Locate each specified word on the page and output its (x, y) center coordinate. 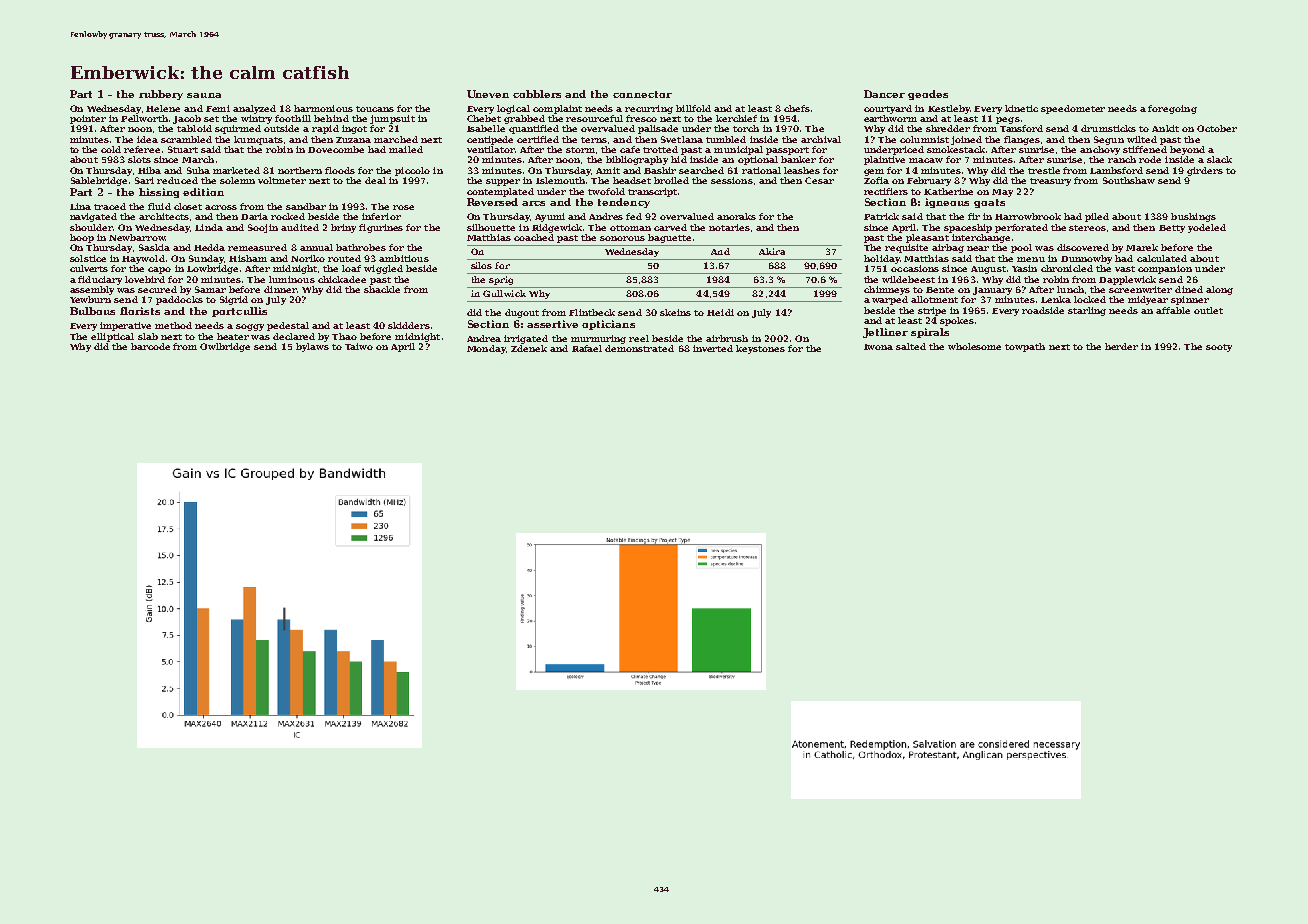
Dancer (884, 94)
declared (294, 336)
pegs (1008, 120)
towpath (1025, 347)
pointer (88, 119)
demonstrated (639, 348)
